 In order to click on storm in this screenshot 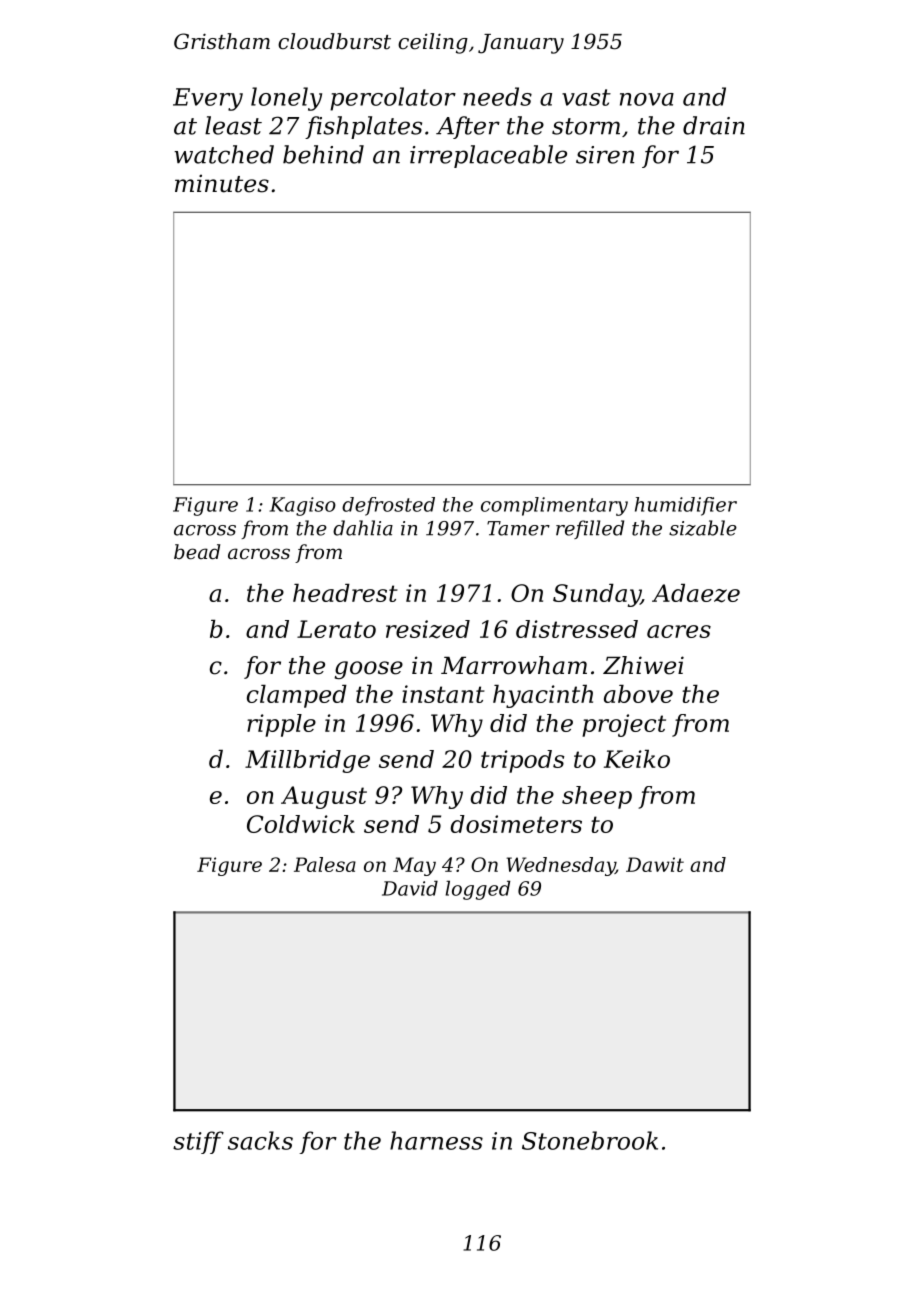, I will do `click(586, 126)`.
